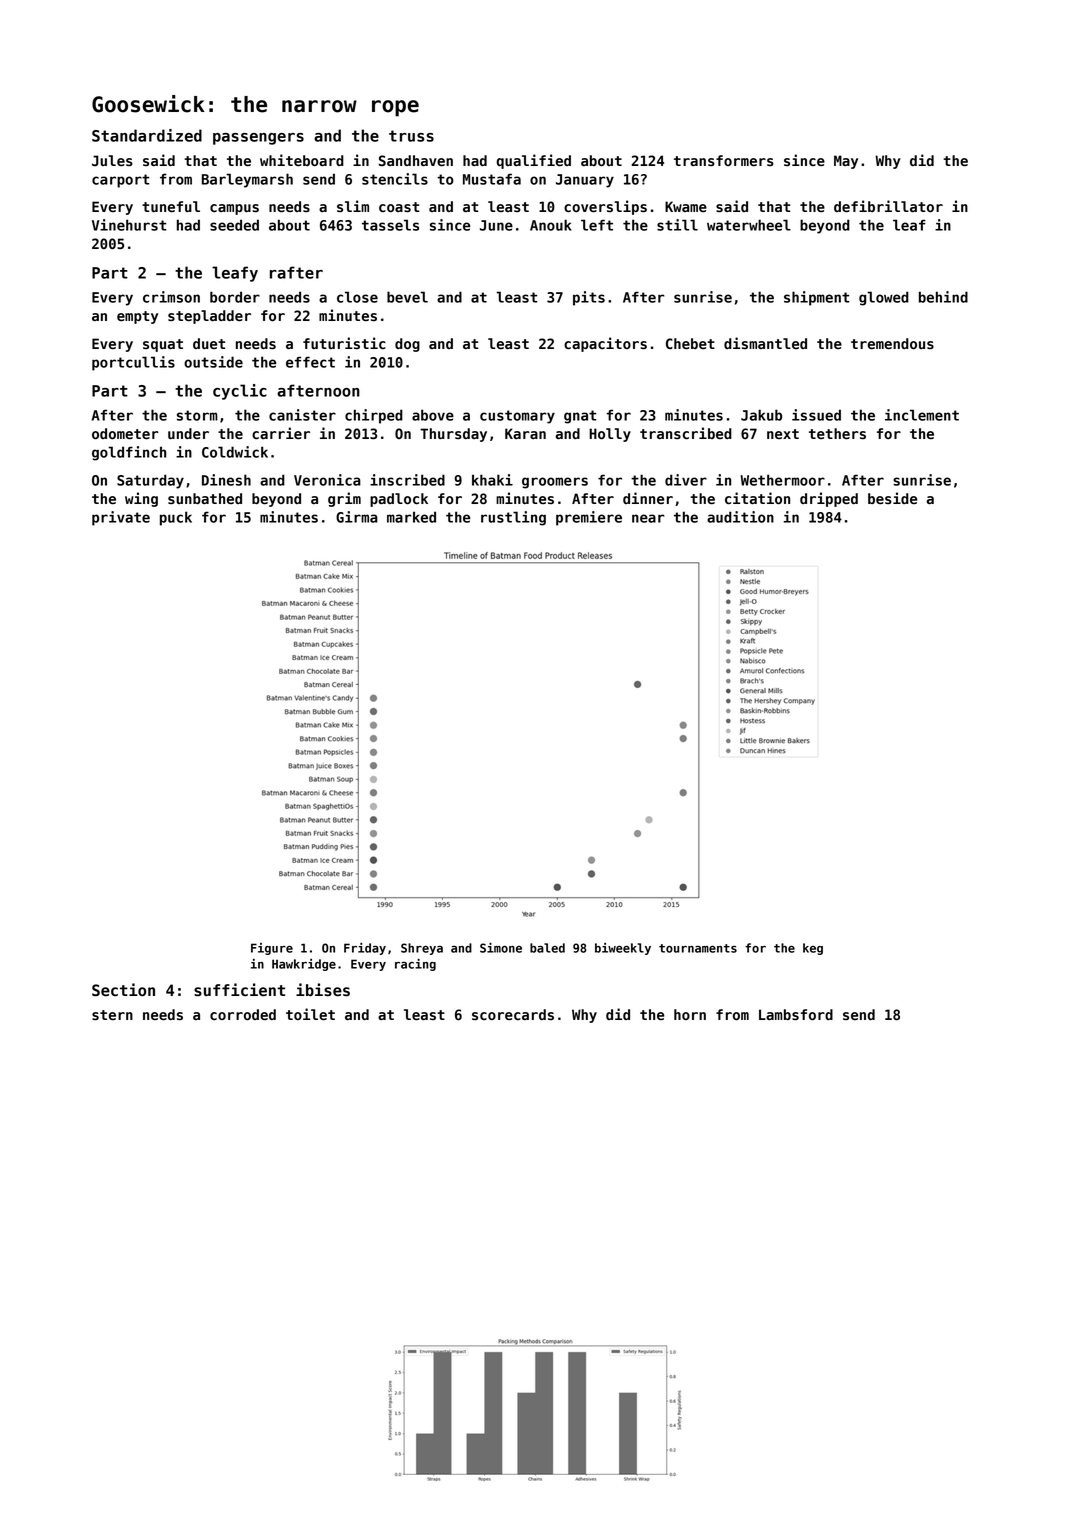  What do you see at coordinates (272, 949) in the image?
I see `Figure` at bounding box center [272, 949].
